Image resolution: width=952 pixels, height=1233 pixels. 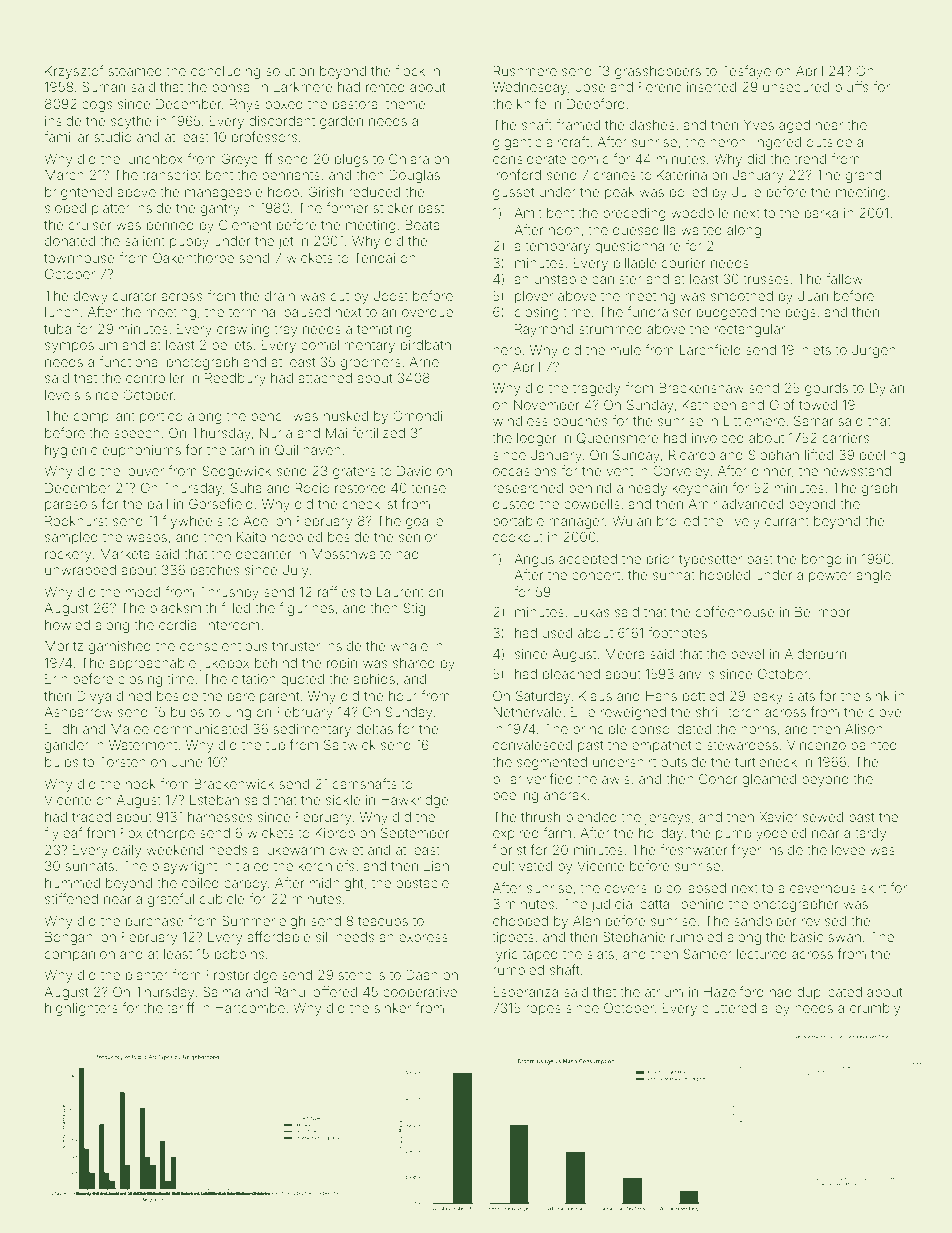 What do you see at coordinates (94, 697) in the image?
I see `Divya` at bounding box center [94, 697].
